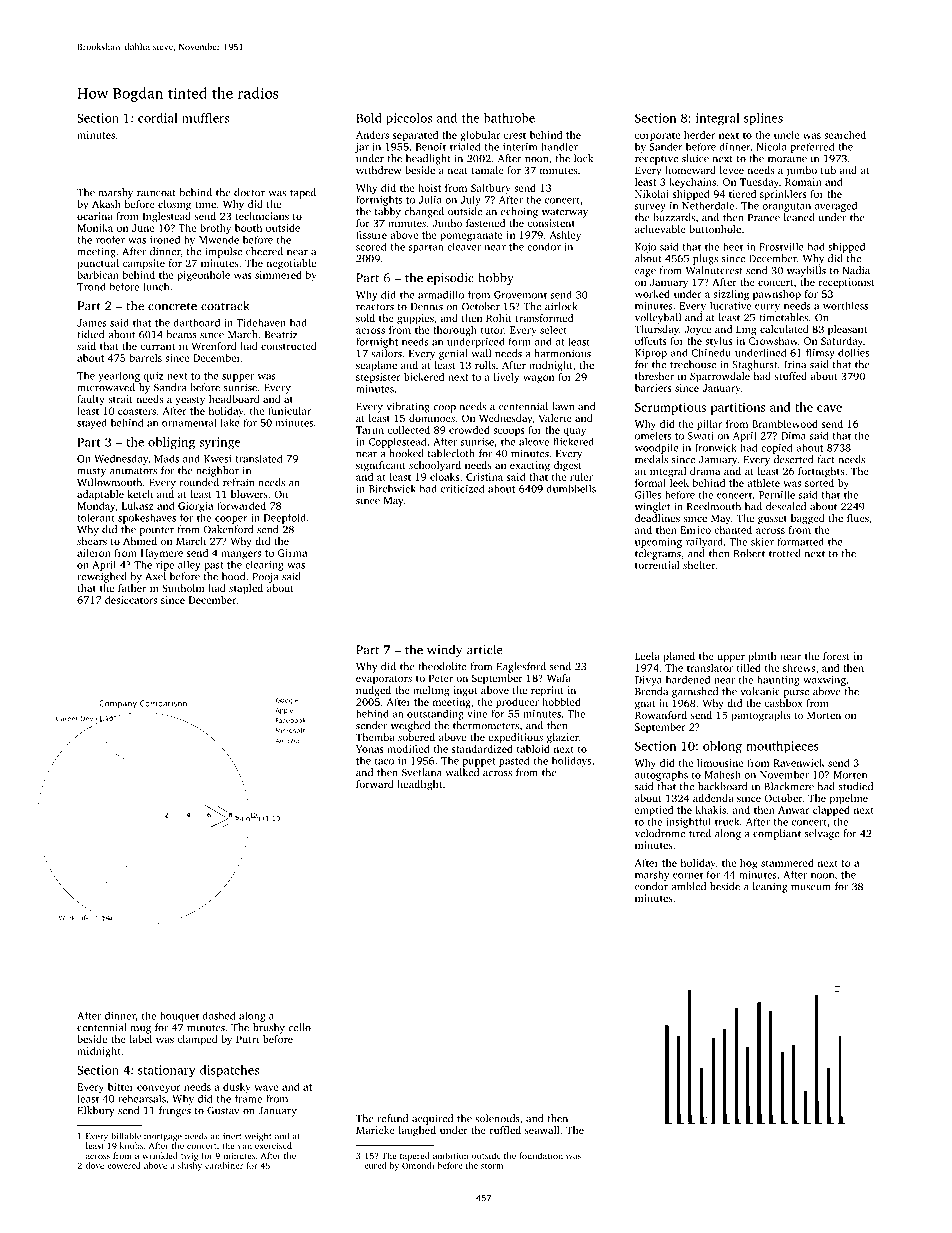  Describe the element at coordinates (482, 749) in the screenshot. I see `standardized` at that location.
